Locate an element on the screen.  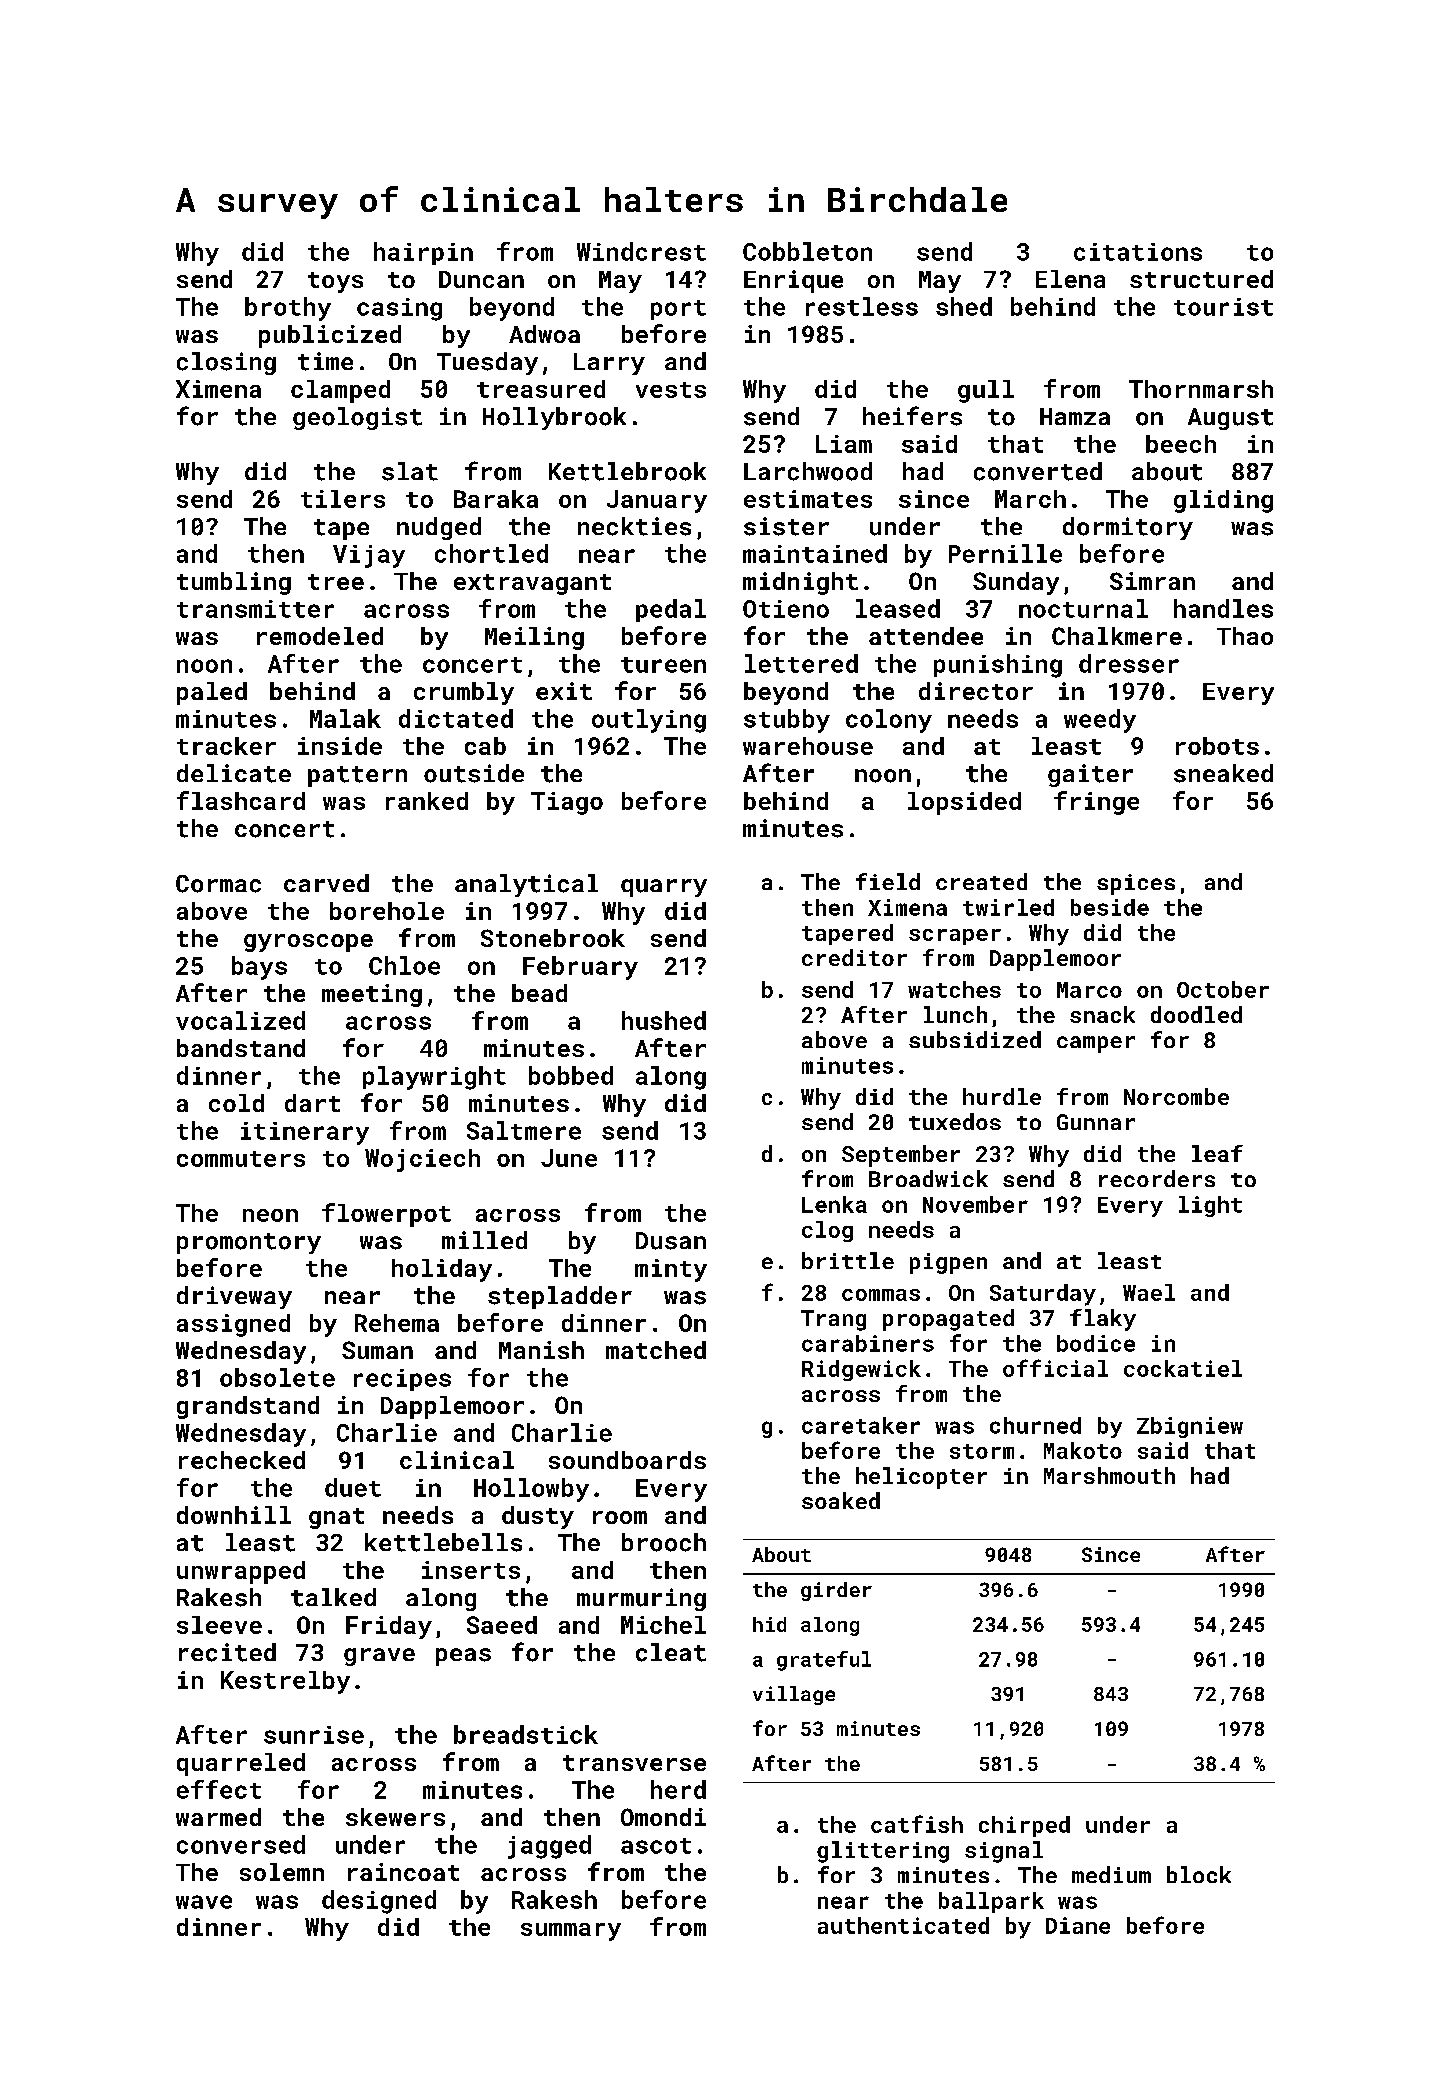
watches is located at coordinates (954, 989).
